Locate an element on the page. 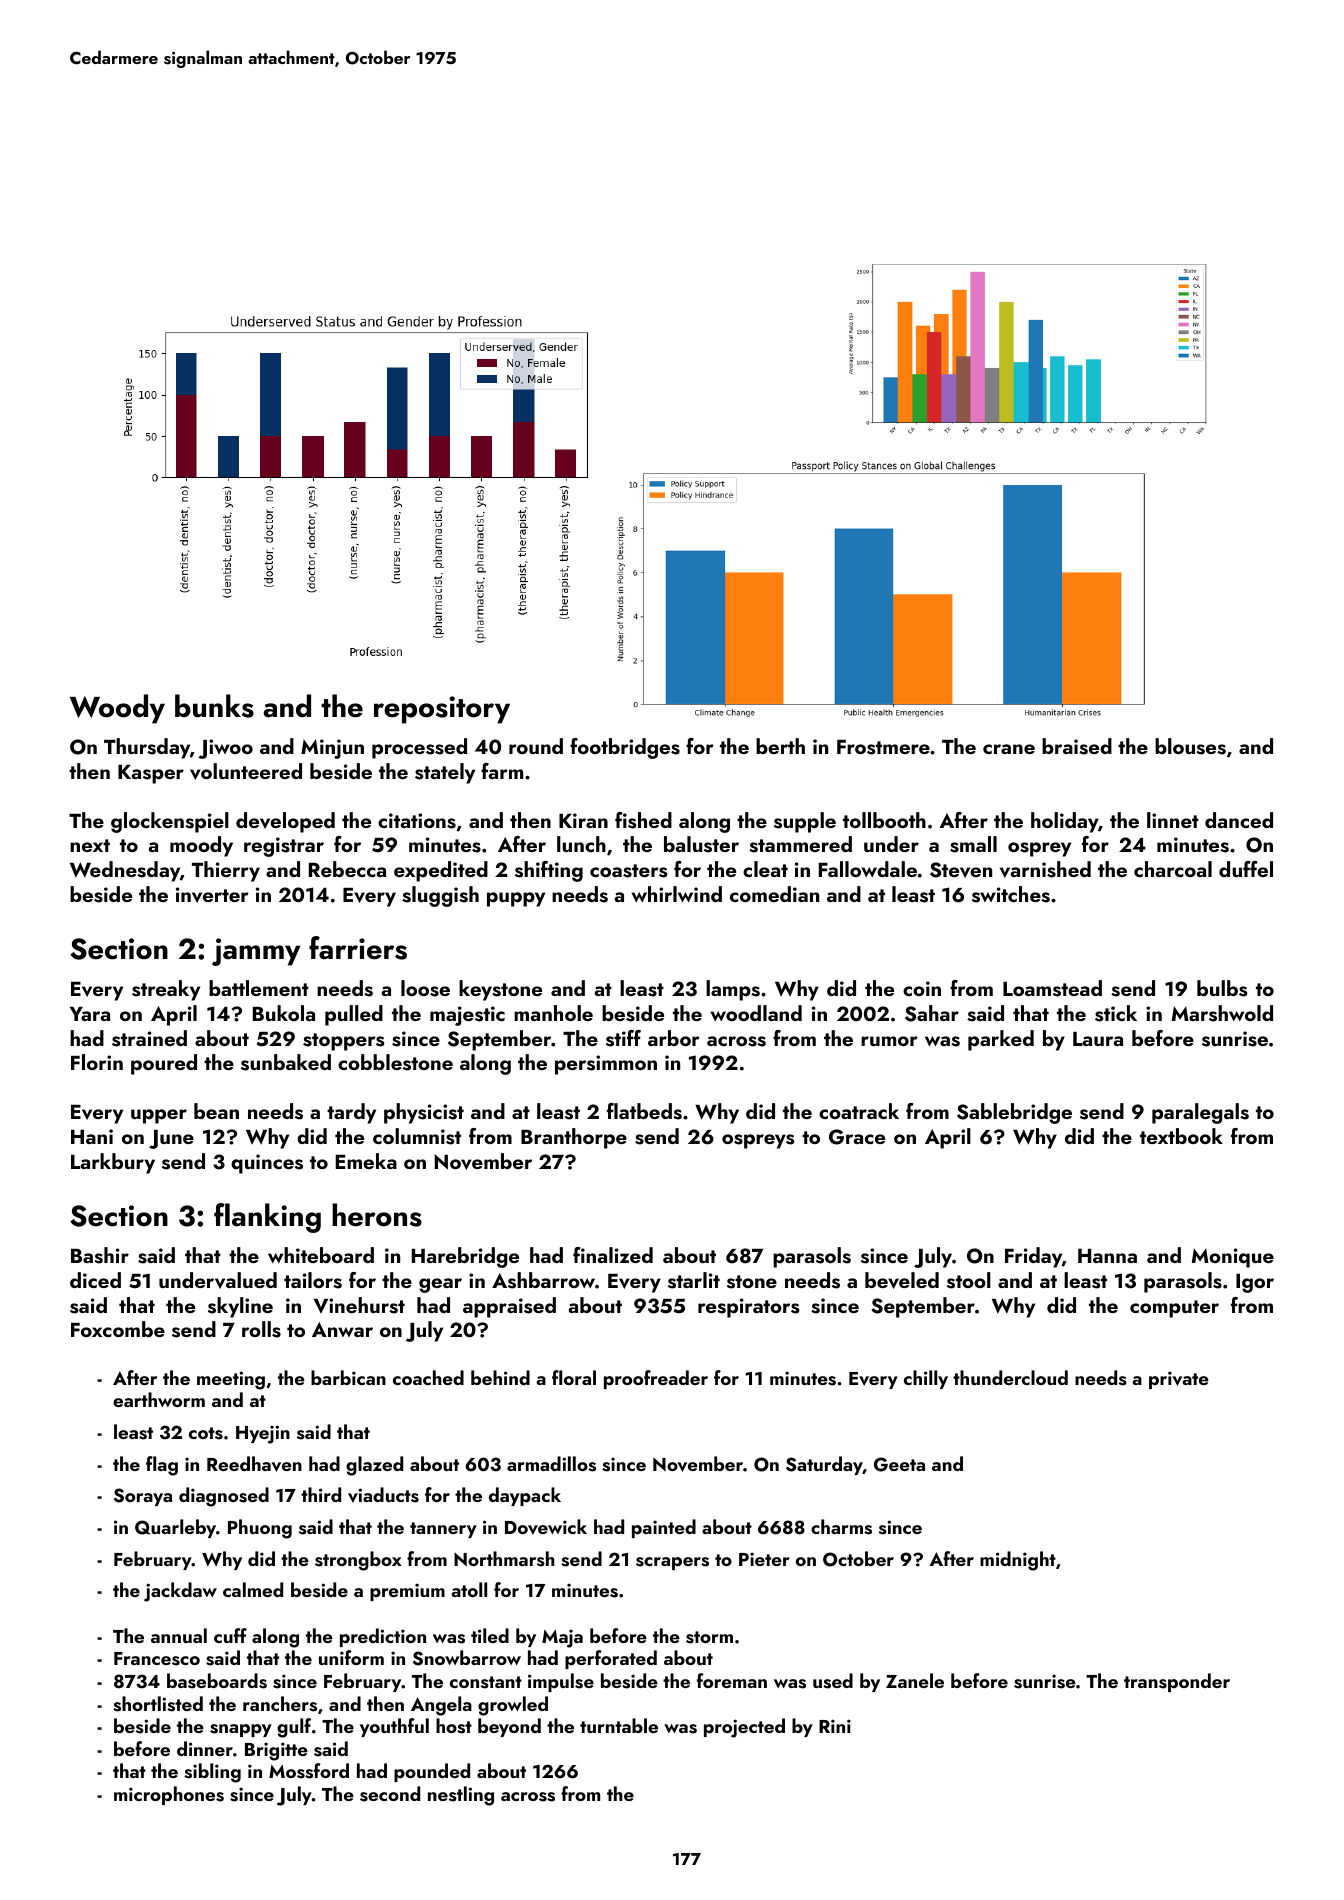  Sablebridge is located at coordinates (1014, 1113).
